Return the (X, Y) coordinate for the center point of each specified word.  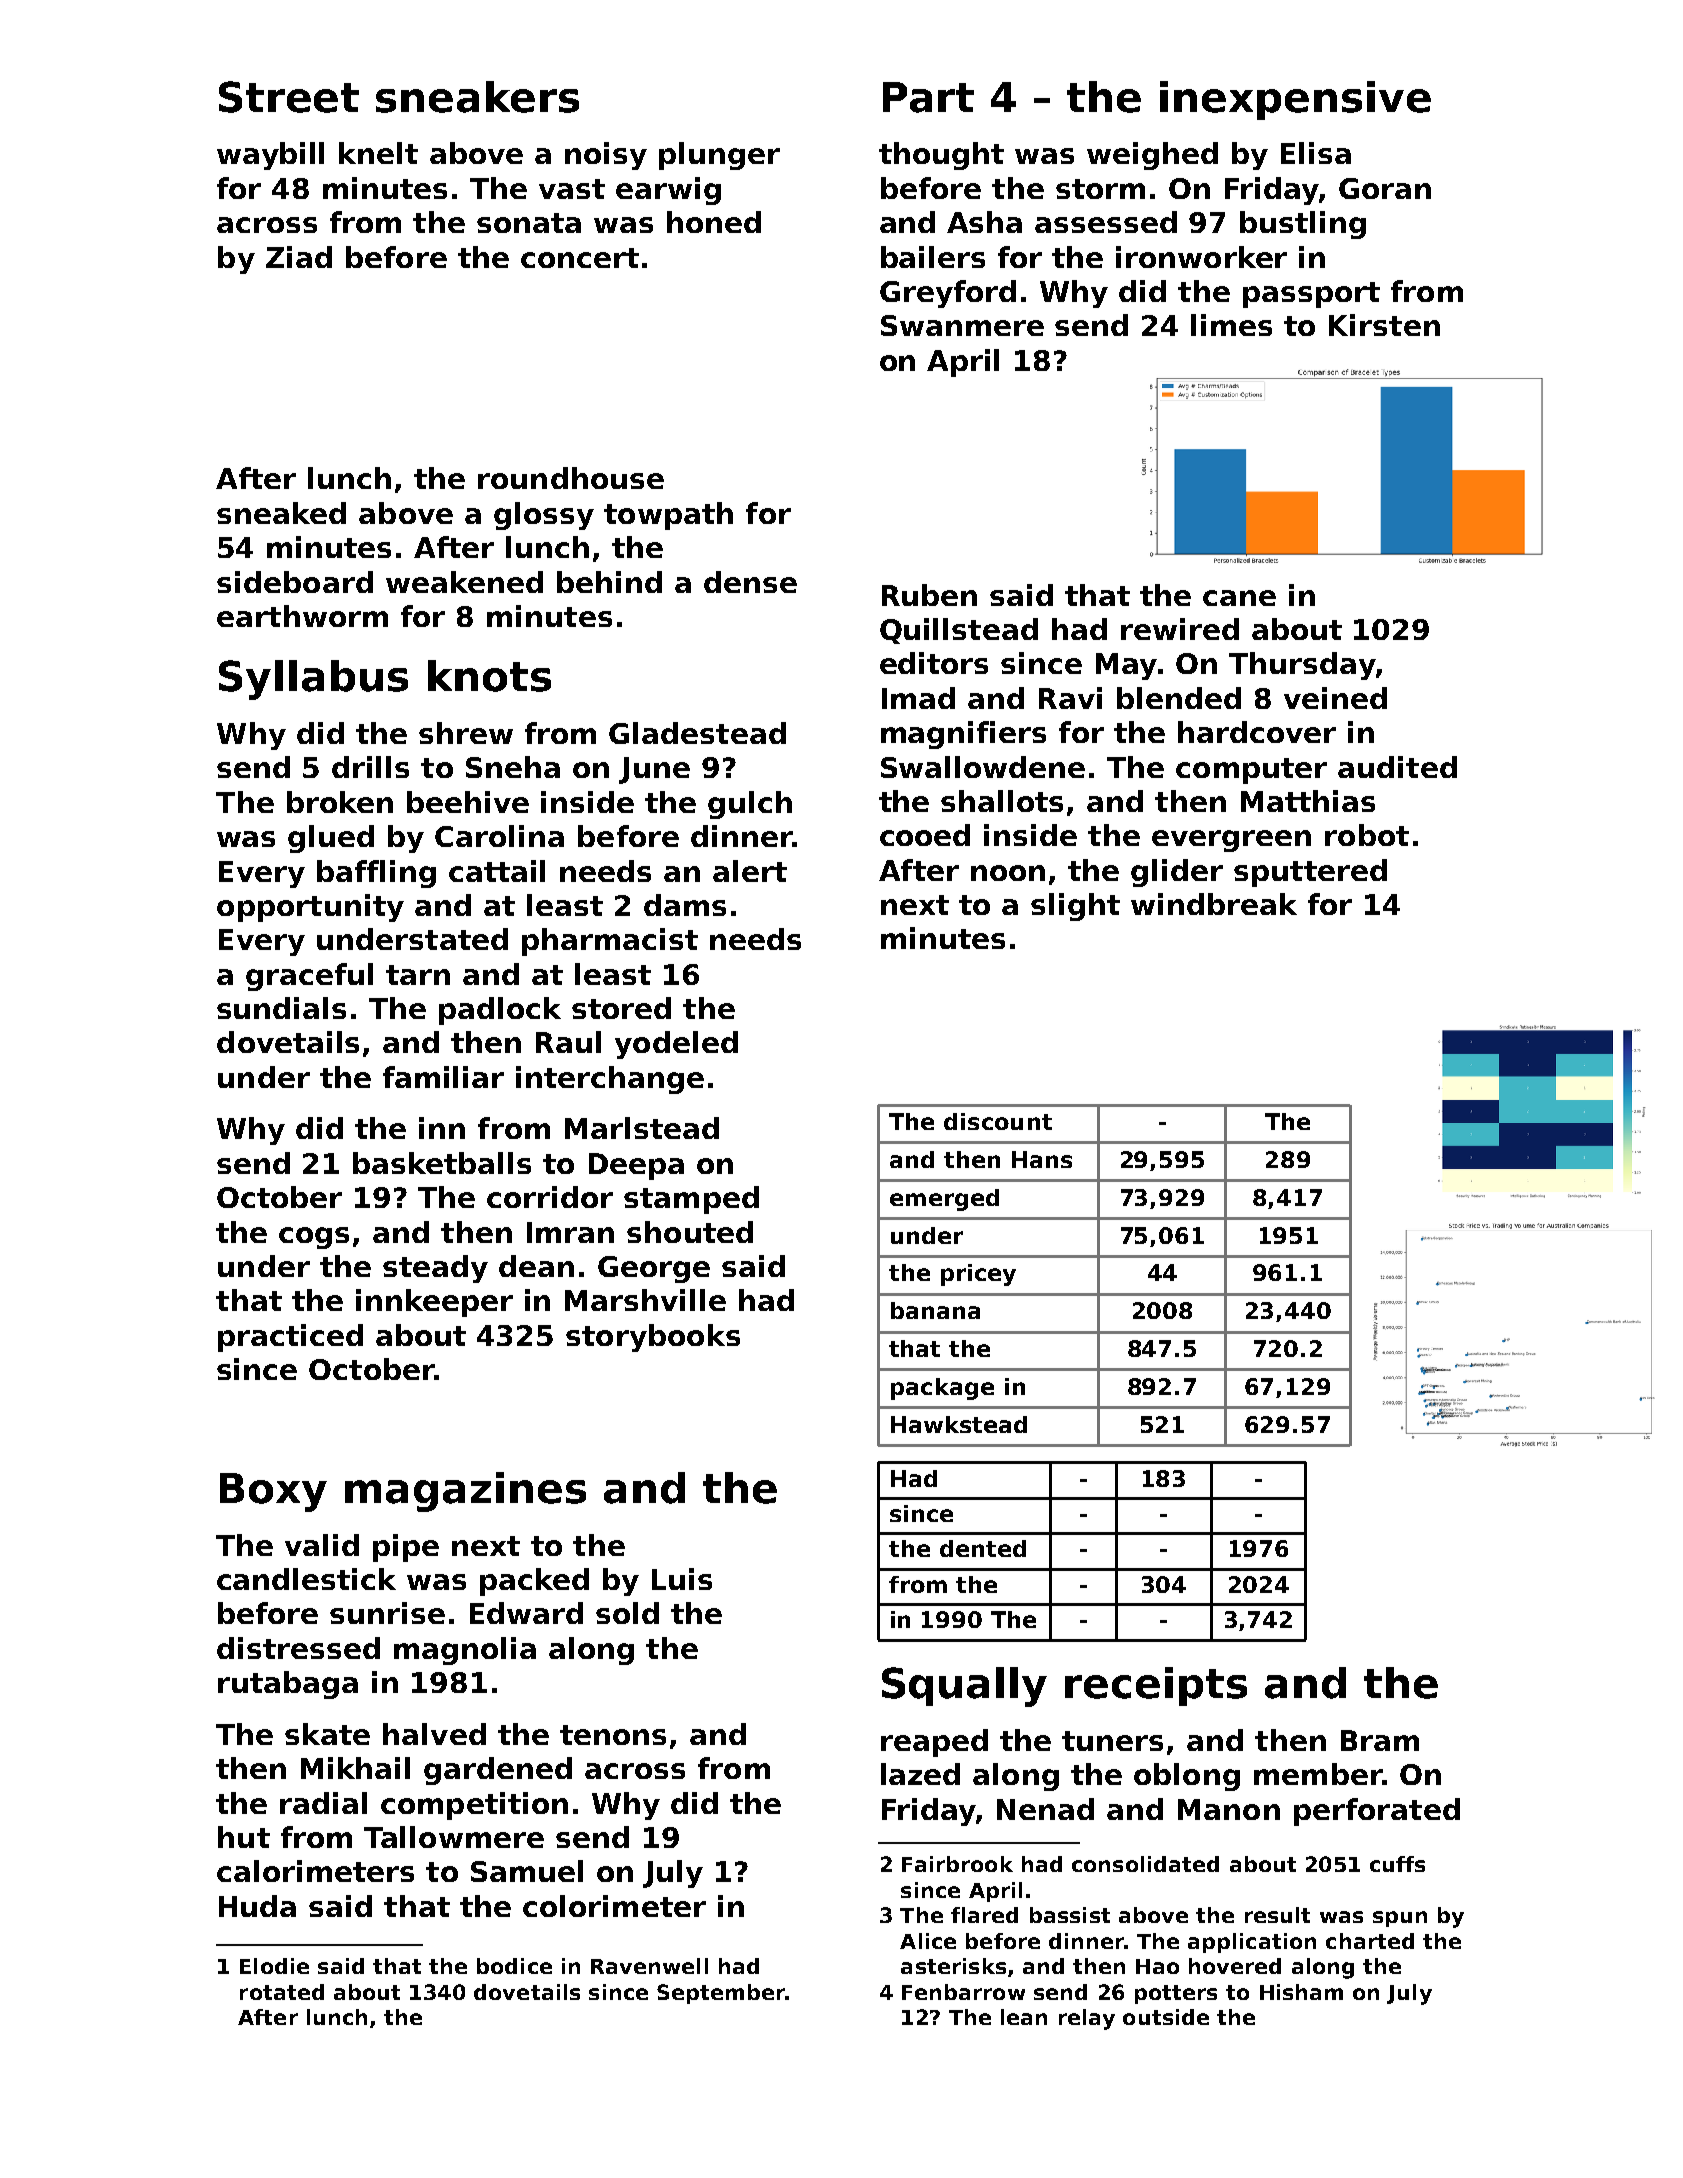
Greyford (948, 294)
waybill (270, 156)
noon (1008, 873)
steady (435, 1269)
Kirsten (1384, 325)
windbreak (1214, 904)
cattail (497, 871)
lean (1024, 2017)
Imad (918, 698)
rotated (282, 1992)
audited (1397, 767)
